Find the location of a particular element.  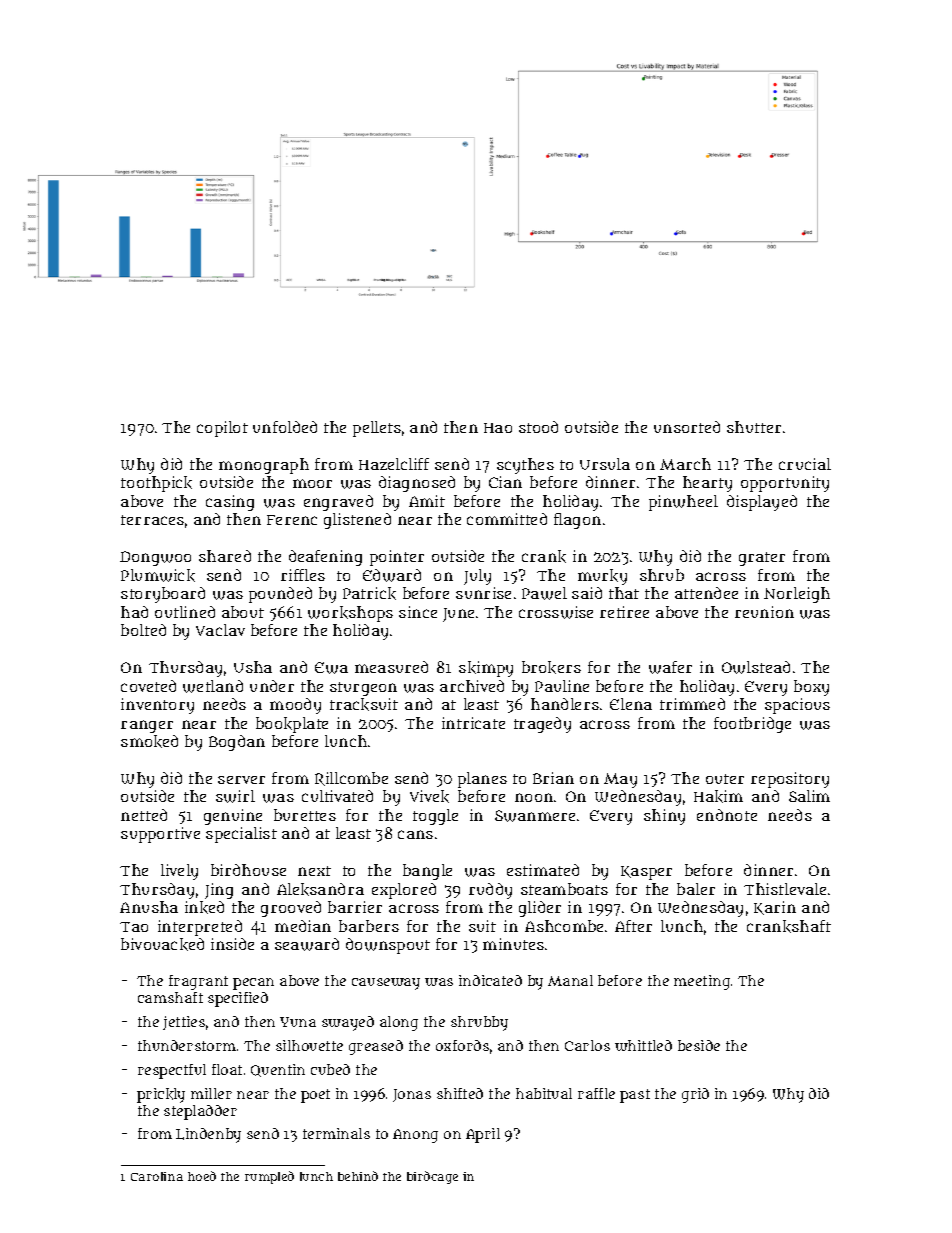

copilot is located at coordinates (222, 429).
